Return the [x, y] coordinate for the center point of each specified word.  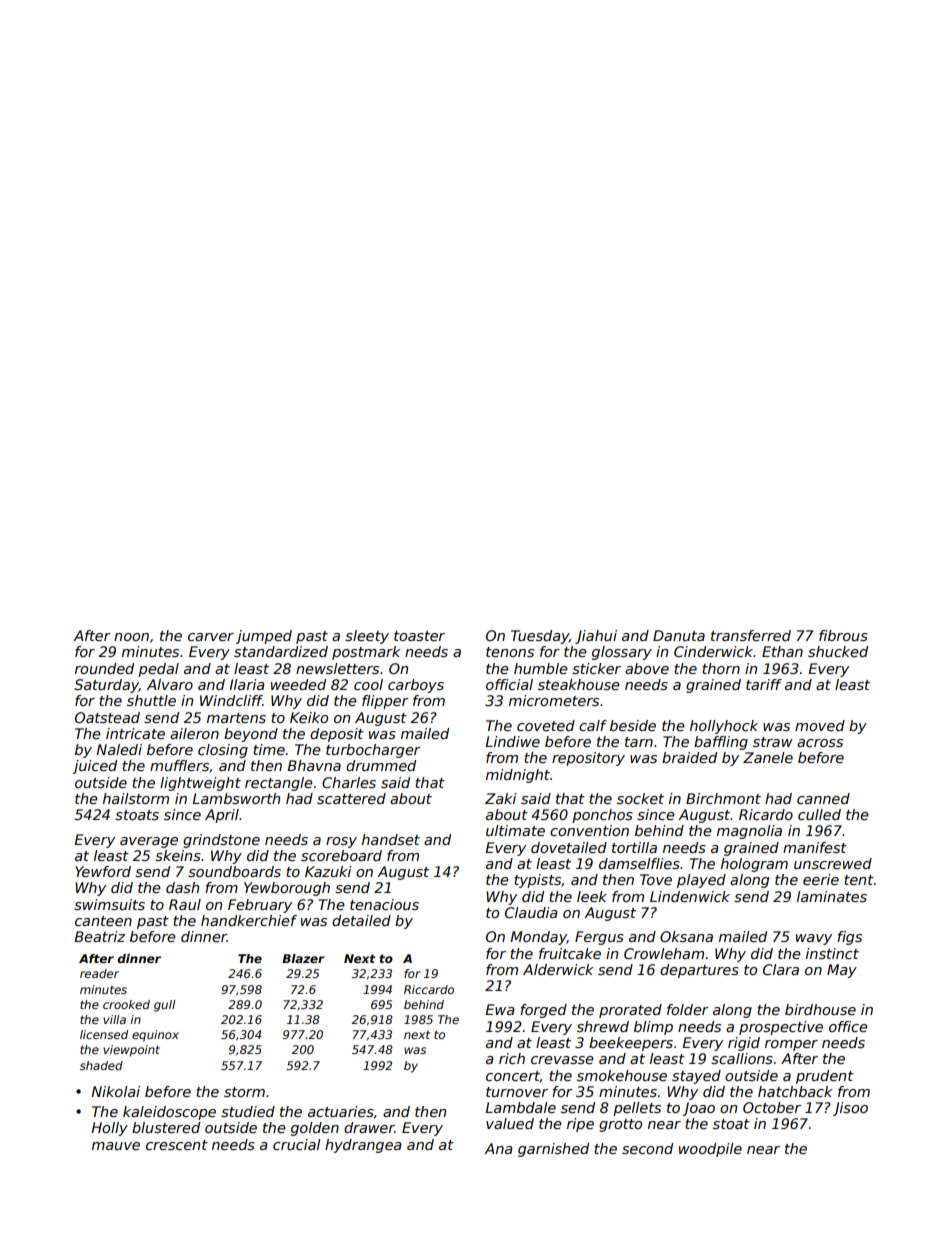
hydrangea [363, 1146]
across [820, 743]
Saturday [106, 686]
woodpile [710, 1150]
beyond [251, 735]
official [509, 684]
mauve [116, 1146]
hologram [754, 865]
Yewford [103, 871]
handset [391, 839]
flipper [385, 702]
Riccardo [429, 989]
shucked [838, 651]
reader [99, 973]
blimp [653, 1028]
